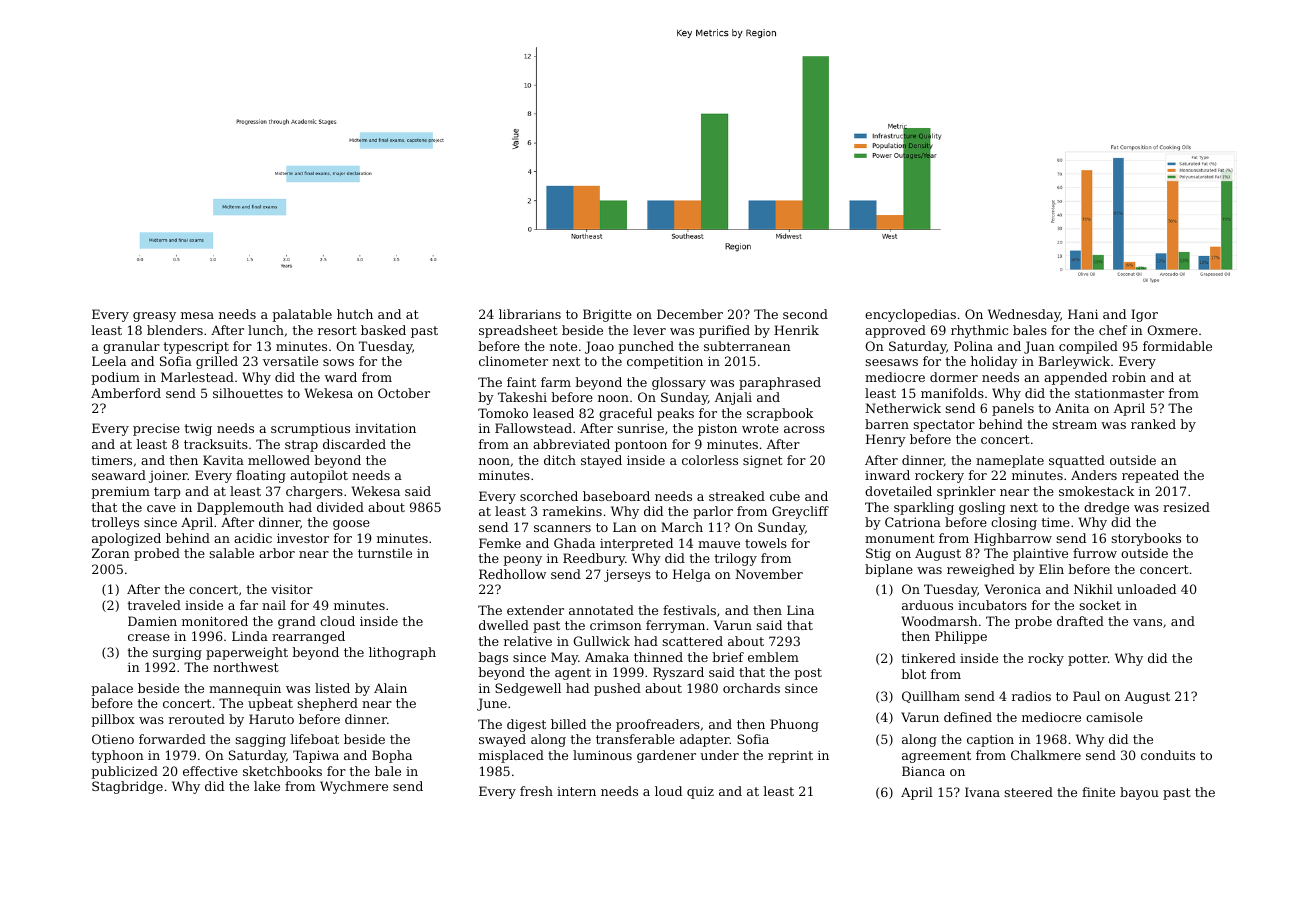 The height and width of the screenshot is (924, 1308). What do you see at coordinates (319, 476) in the screenshot?
I see `autopilot` at bounding box center [319, 476].
